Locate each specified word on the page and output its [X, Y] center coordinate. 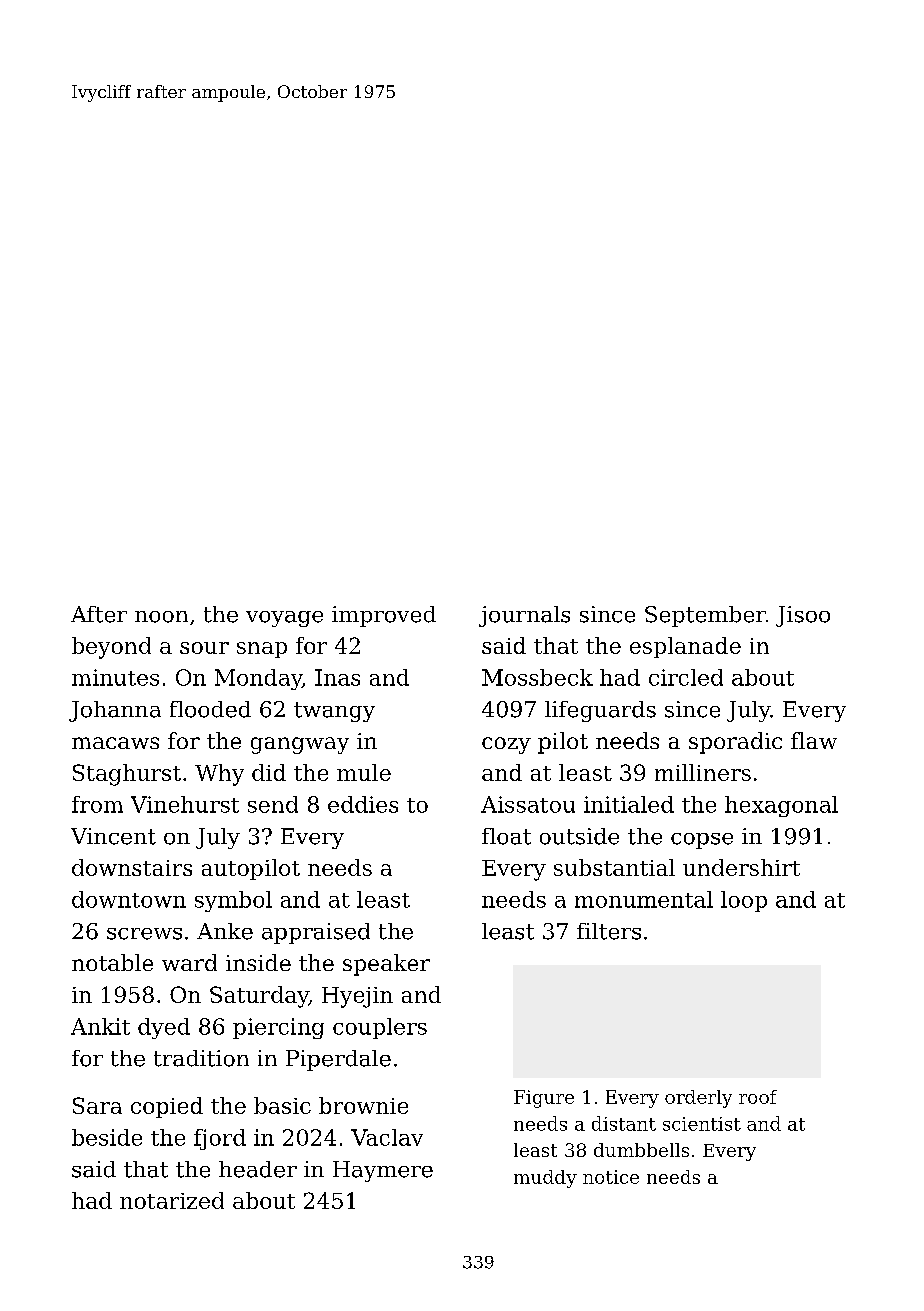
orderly [698, 1099]
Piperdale [338, 1060]
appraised [316, 933]
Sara [97, 1105]
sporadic [735, 743]
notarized [172, 1200]
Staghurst [127, 775]
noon [161, 617]
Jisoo [803, 616]
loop [744, 901]
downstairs [132, 867]
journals [524, 616]
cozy [506, 745]
